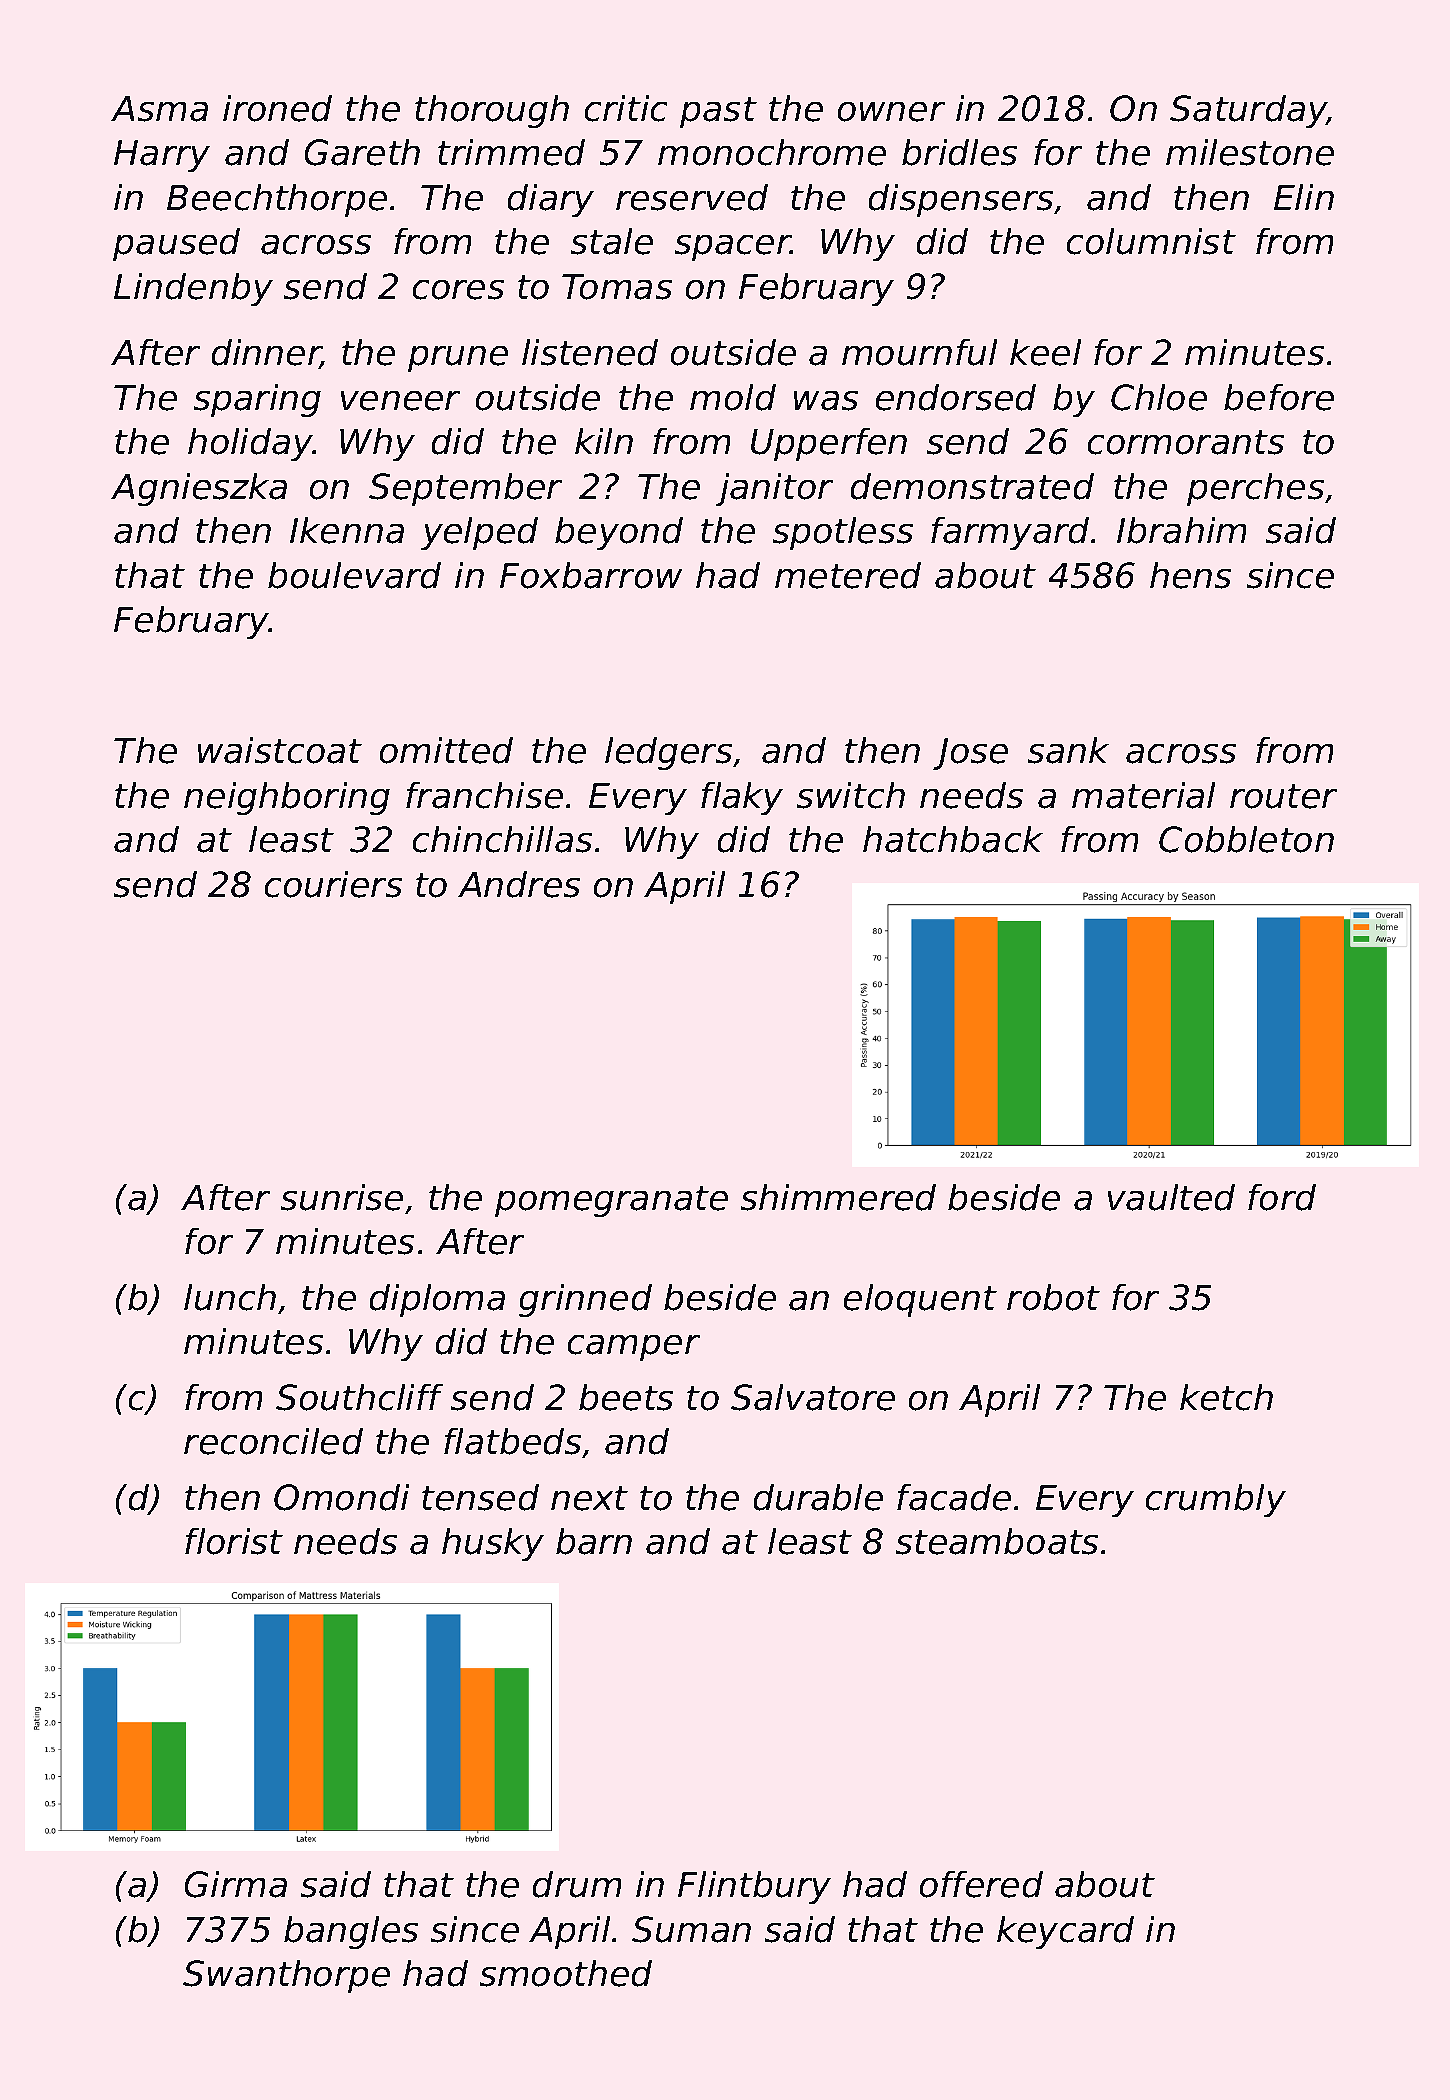  I want to click on metered, so click(848, 575).
